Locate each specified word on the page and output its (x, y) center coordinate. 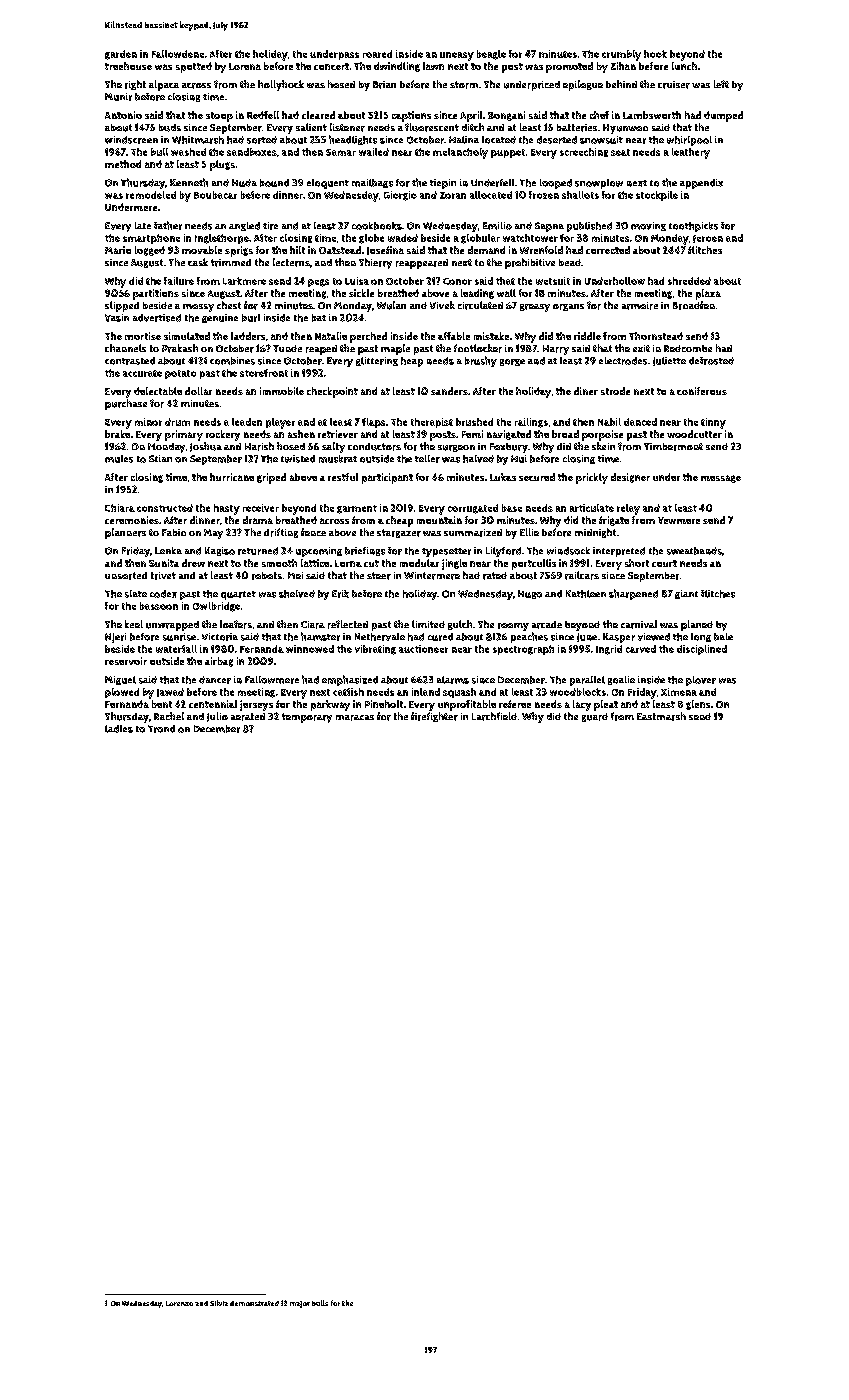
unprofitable (467, 705)
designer (630, 478)
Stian (160, 458)
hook (655, 54)
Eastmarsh (661, 716)
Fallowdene (178, 54)
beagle (491, 55)
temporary (307, 718)
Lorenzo (179, 1303)
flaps (373, 423)
